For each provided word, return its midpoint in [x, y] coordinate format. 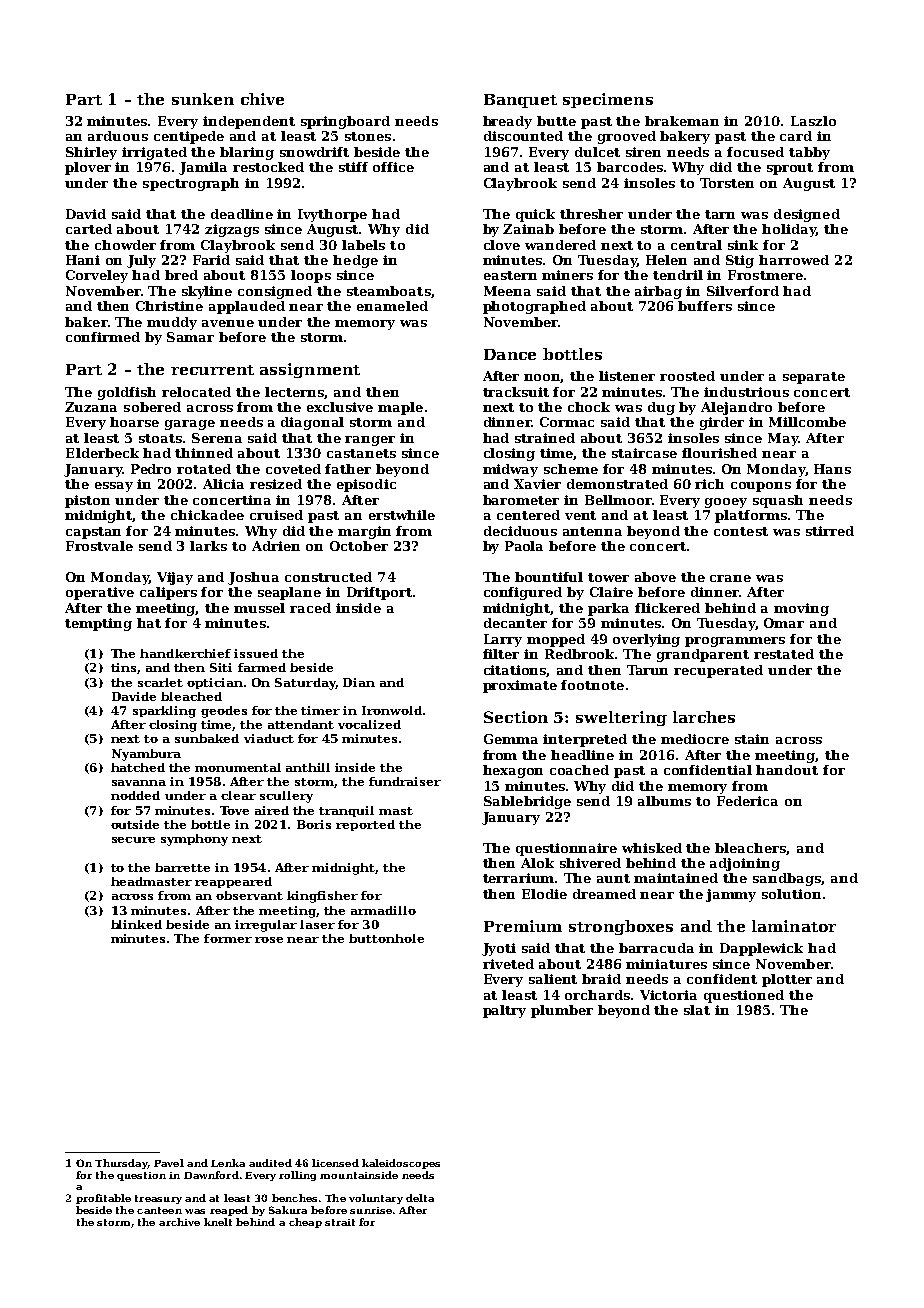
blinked [136, 924]
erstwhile [402, 515]
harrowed [794, 260]
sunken [203, 99]
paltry [504, 1011]
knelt [218, 1222]
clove [502, 245]
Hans [832, 469]
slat [697, 1010]
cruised [276, 515]
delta [420, 1198]
